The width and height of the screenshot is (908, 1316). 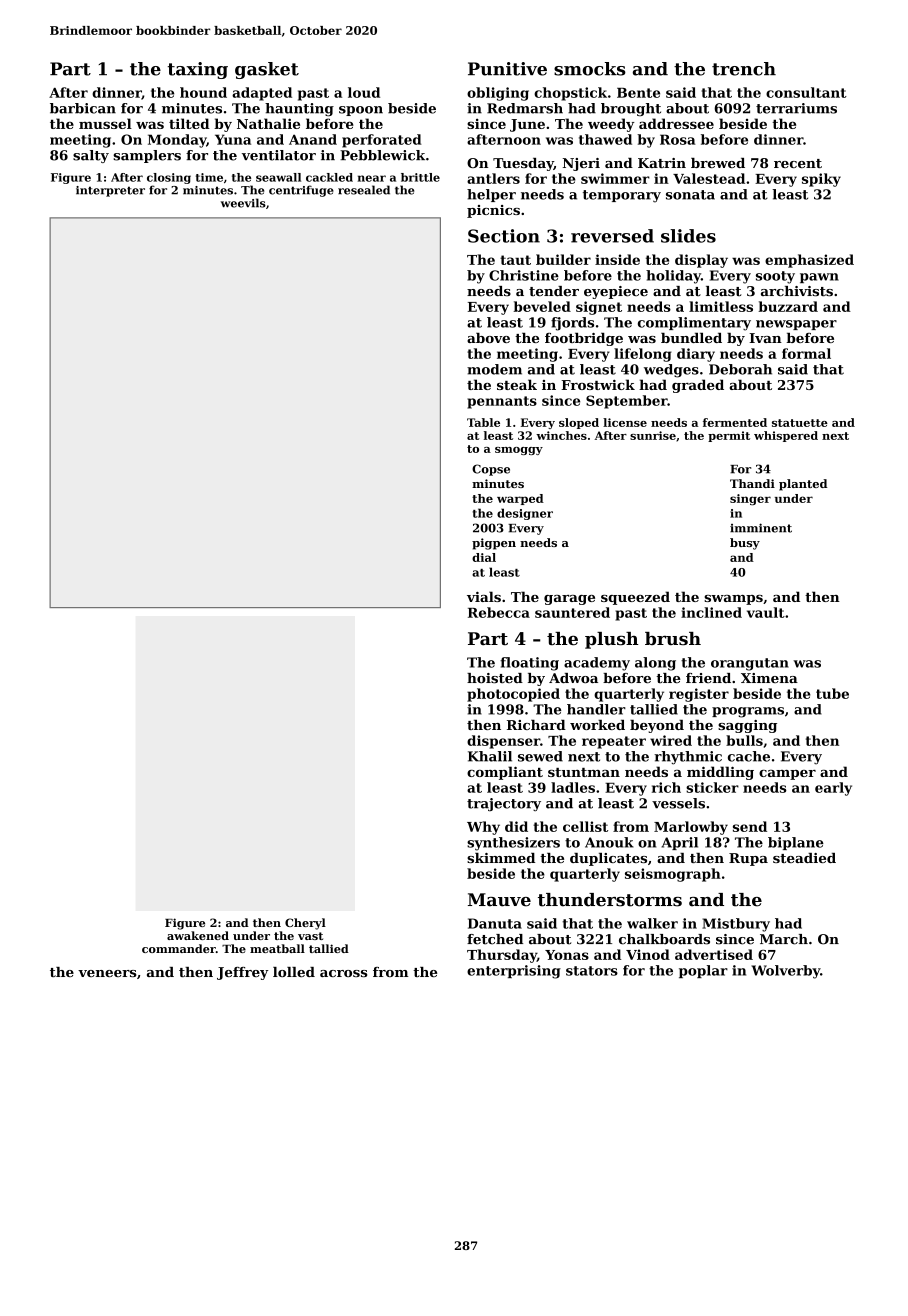 I want to click on veneers, so click(x=107, y=973).
